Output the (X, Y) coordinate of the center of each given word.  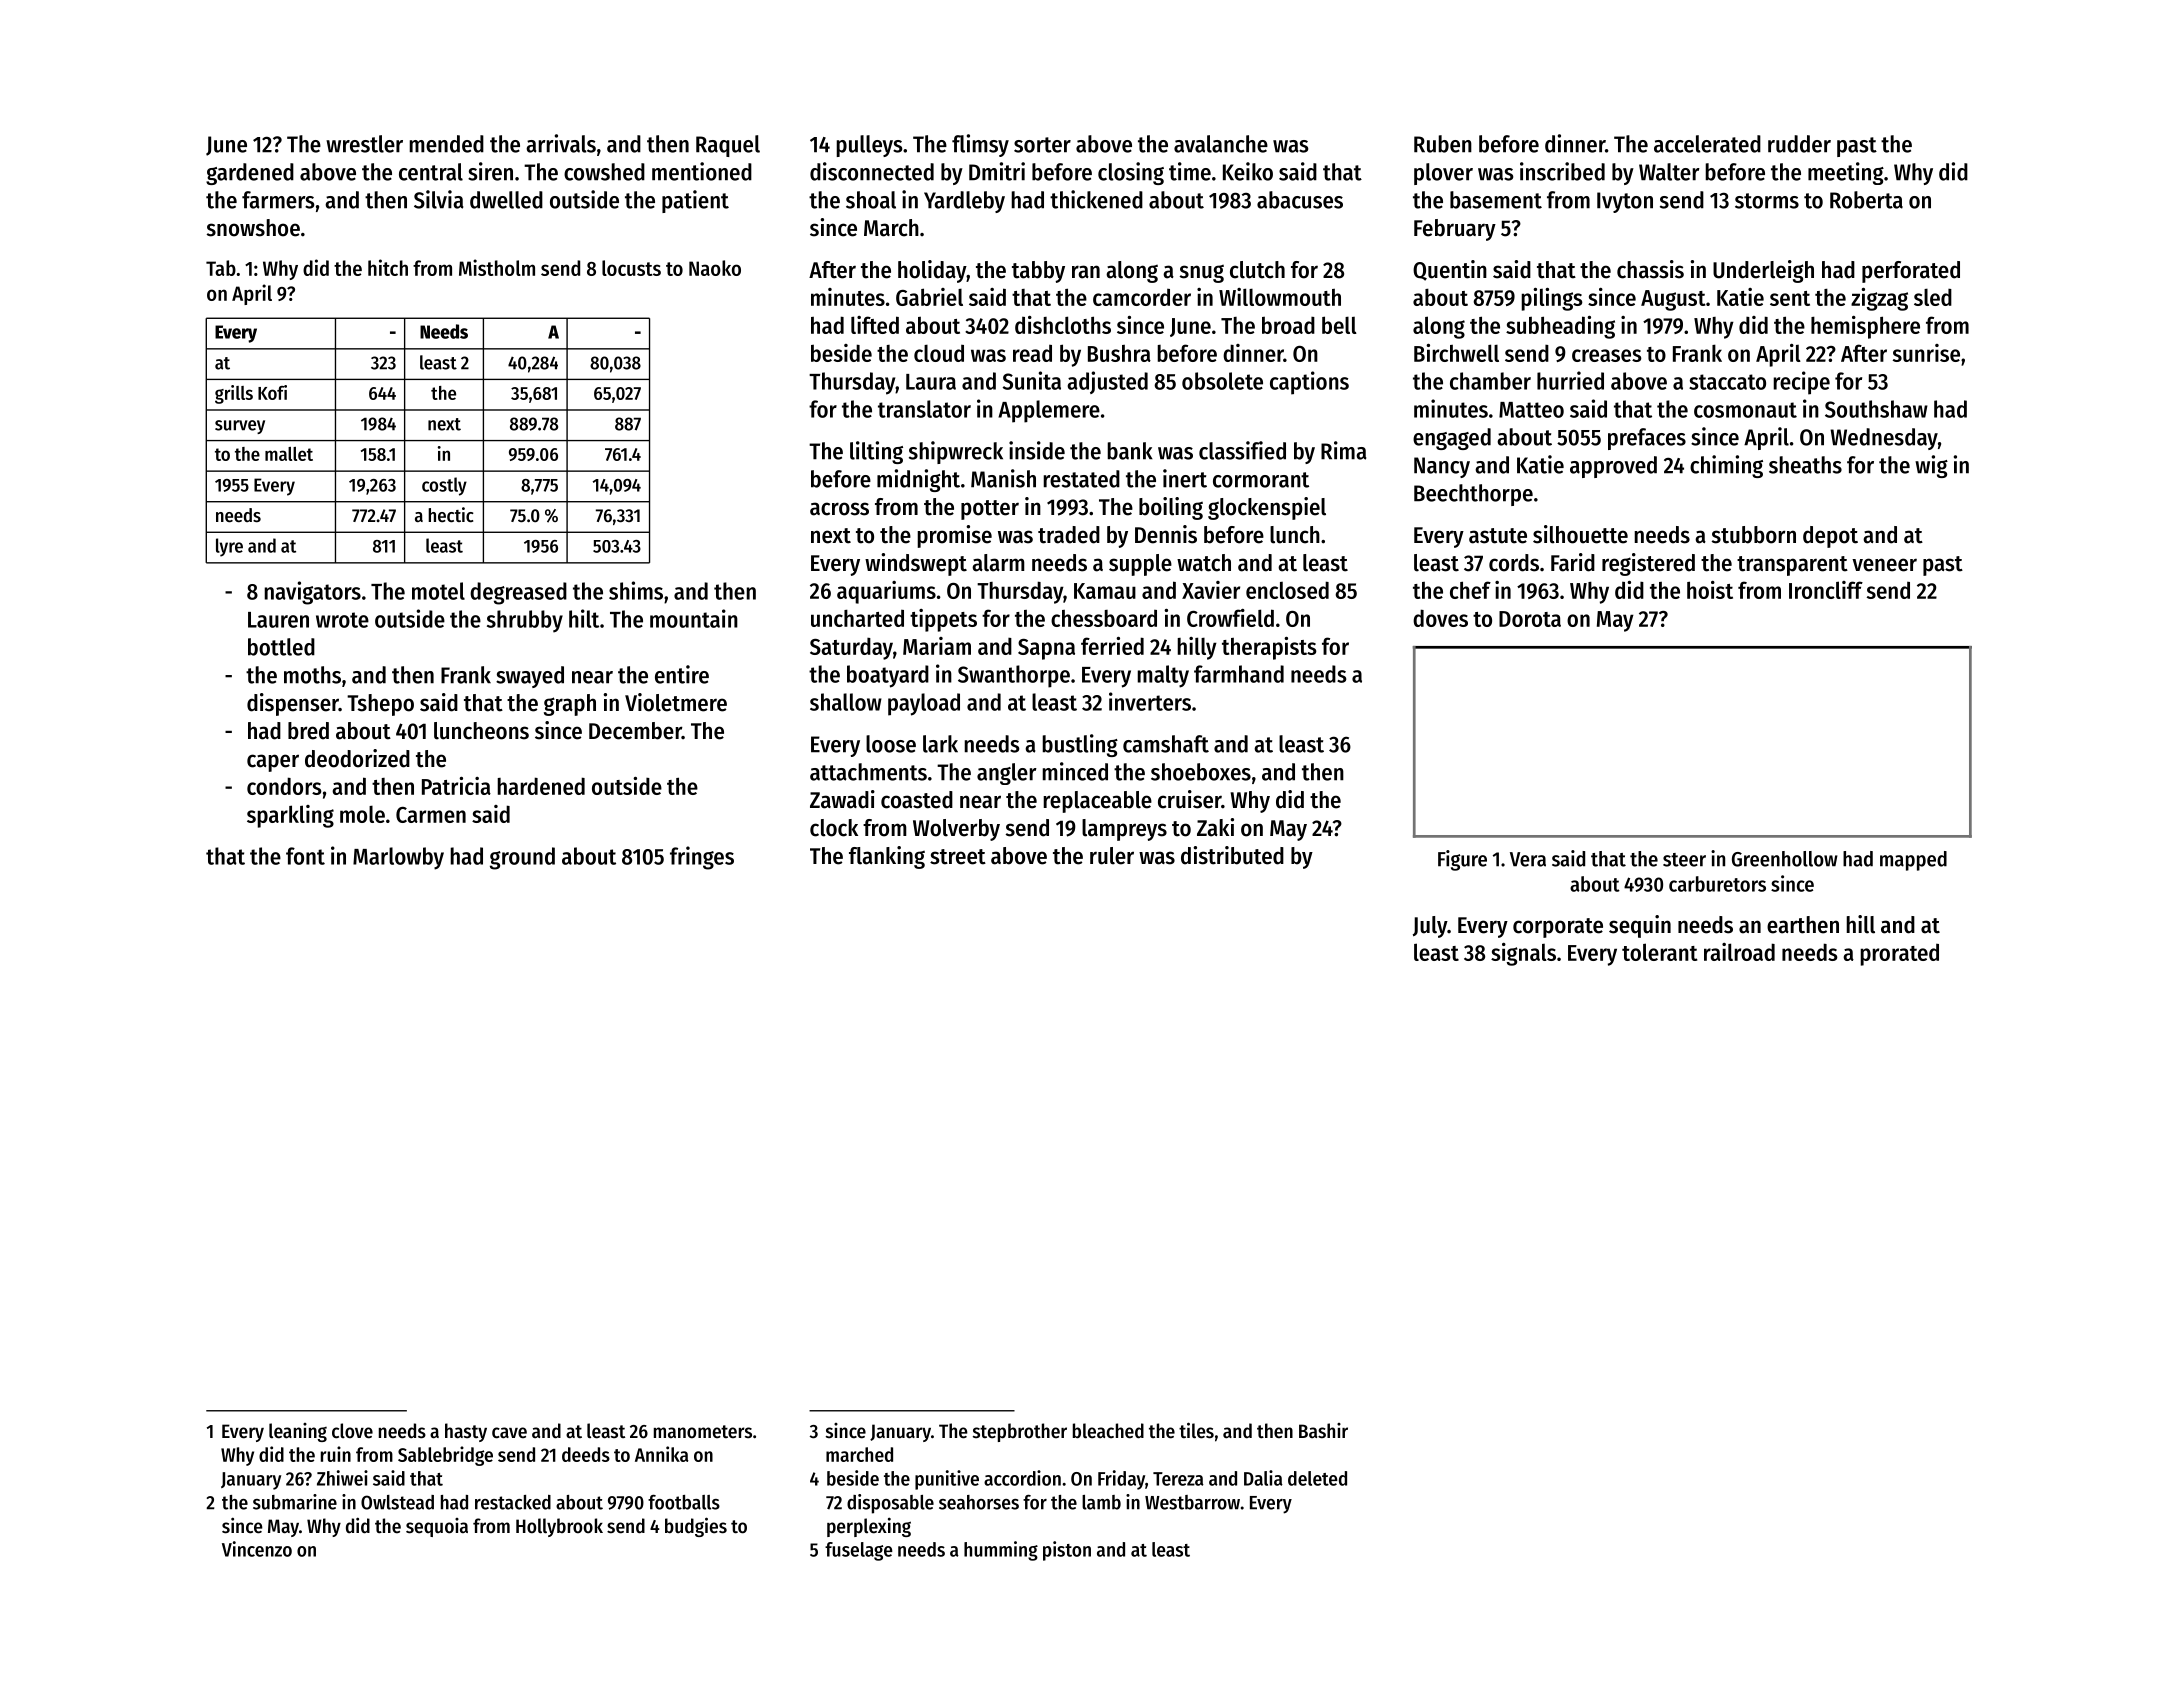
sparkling (290, 816)
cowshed (604, 172)
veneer (1884, 565)
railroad (1739, 952)
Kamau (1105, 591)
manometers (703, 1432)
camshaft (1166, 744)
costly (444, 486)
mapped (1913, 861)
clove (352, 1431)
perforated (1911, 272)
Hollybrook (559, 1527)
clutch (1257, 270)
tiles (1196, 1430)
